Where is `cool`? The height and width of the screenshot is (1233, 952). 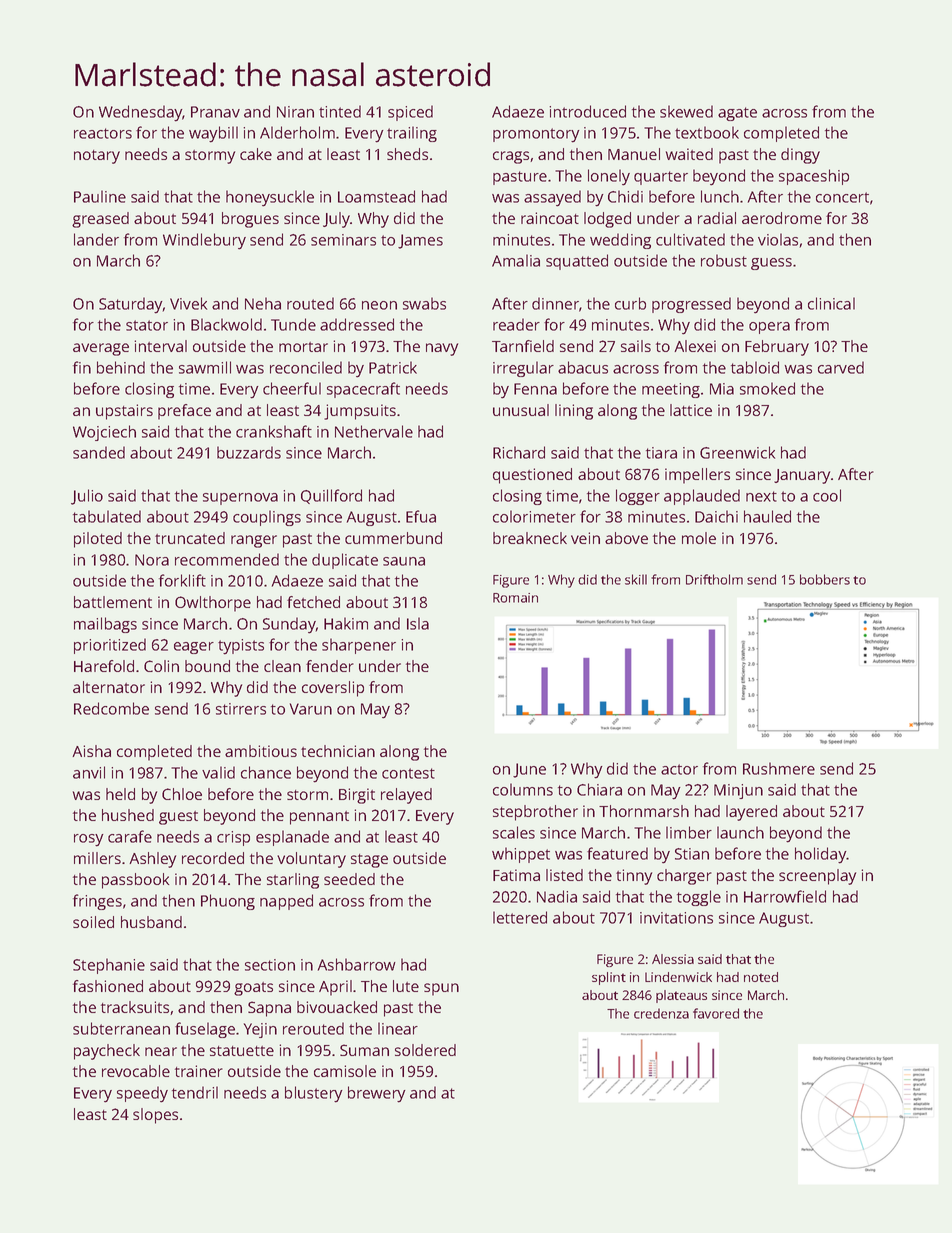
cool is located at coordinates (827, 495).
